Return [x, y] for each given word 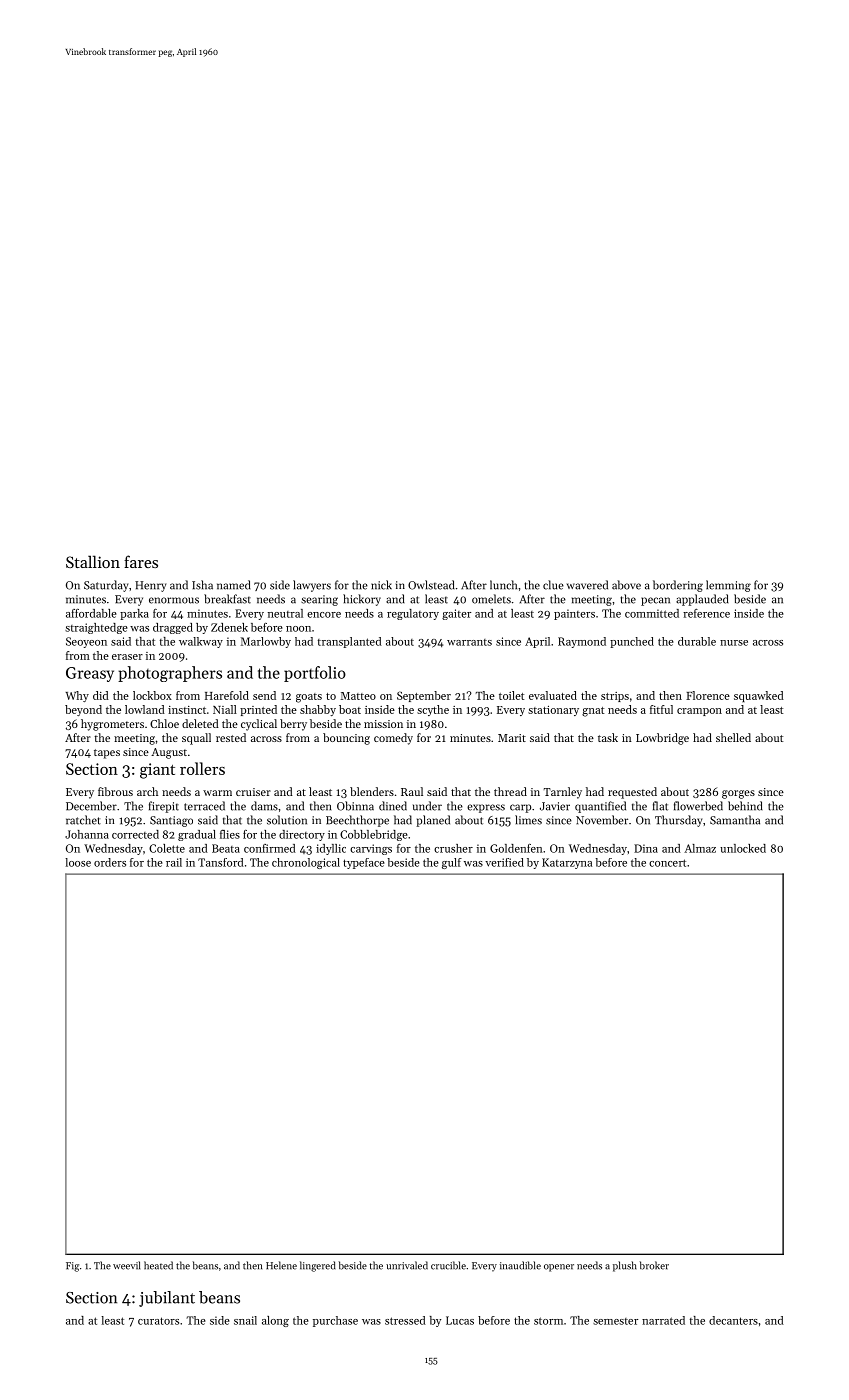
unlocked [743, 848]
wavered [587, 585]
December [91, 806]
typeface [364, 863]
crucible [448, 1265]
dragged [173, 628]
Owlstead [431, 585]
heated [158, 1265]
